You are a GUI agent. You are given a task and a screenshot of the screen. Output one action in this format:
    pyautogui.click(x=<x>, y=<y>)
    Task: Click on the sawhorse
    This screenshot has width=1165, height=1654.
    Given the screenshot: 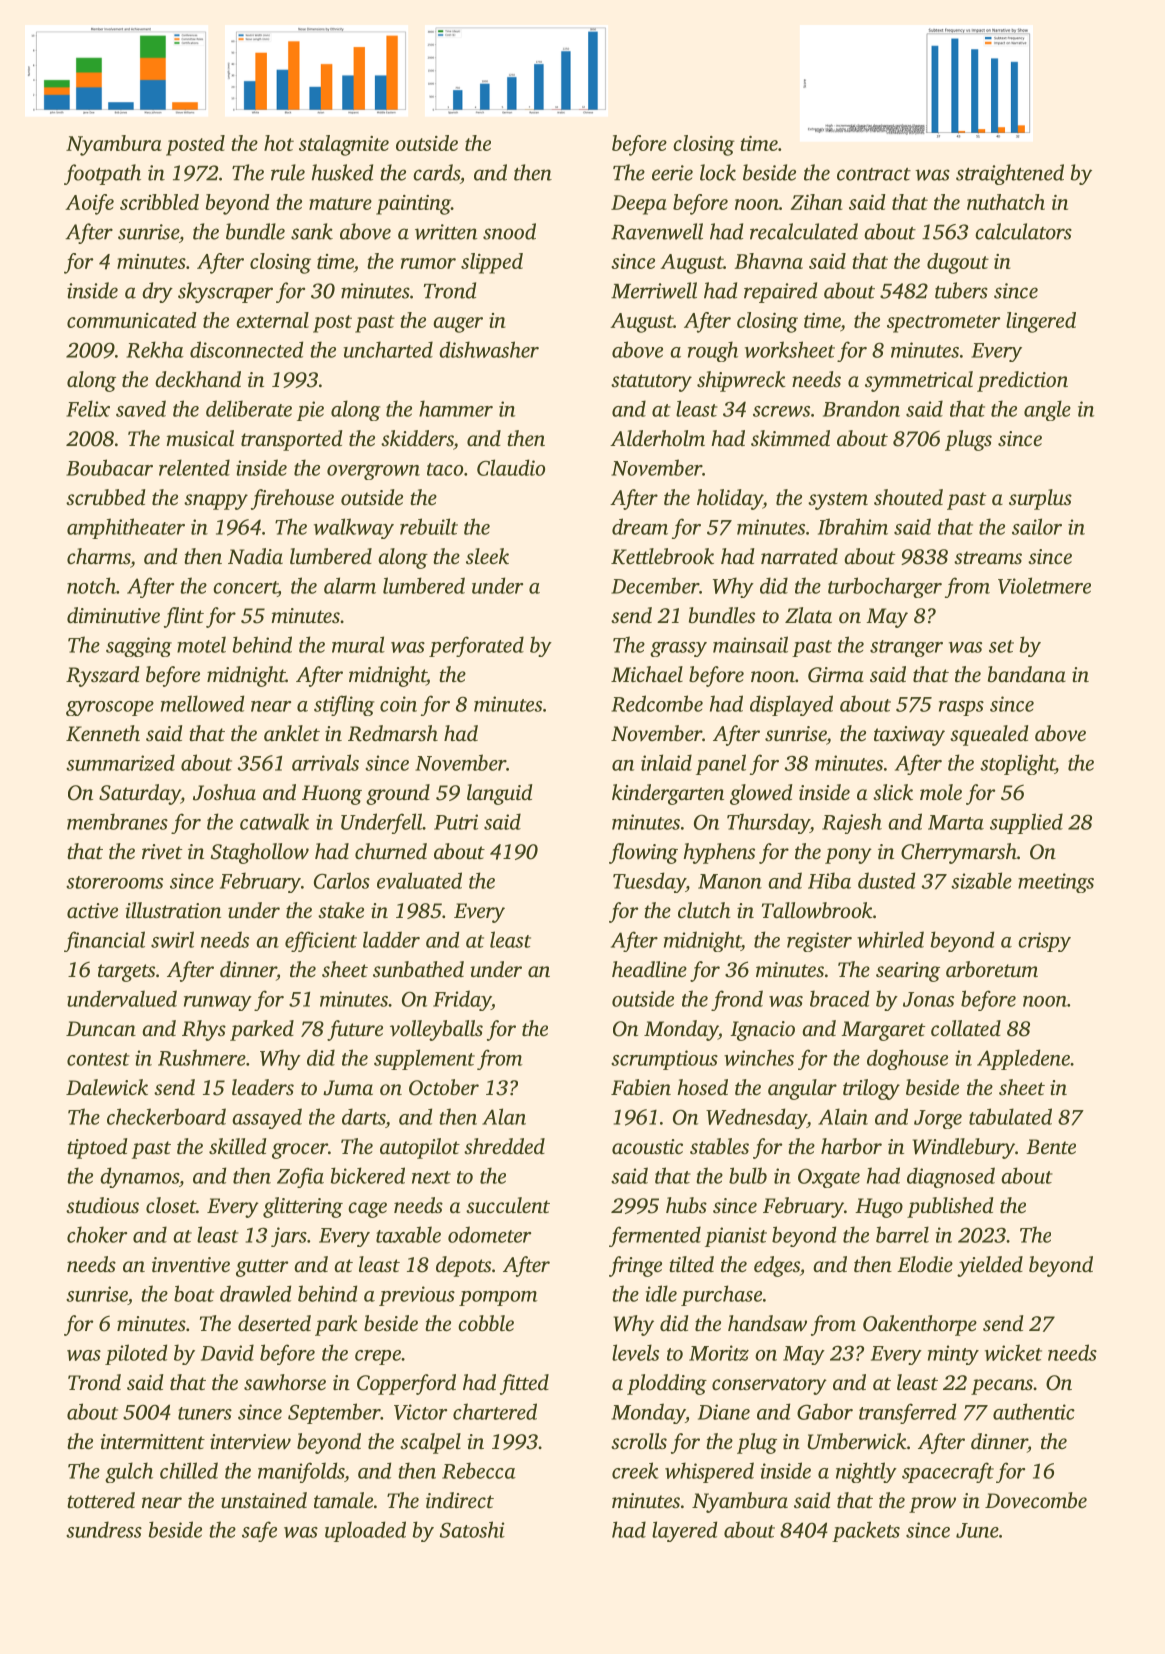 What is the action you would take?
    pyautogui.click(x=285, y=1382)
